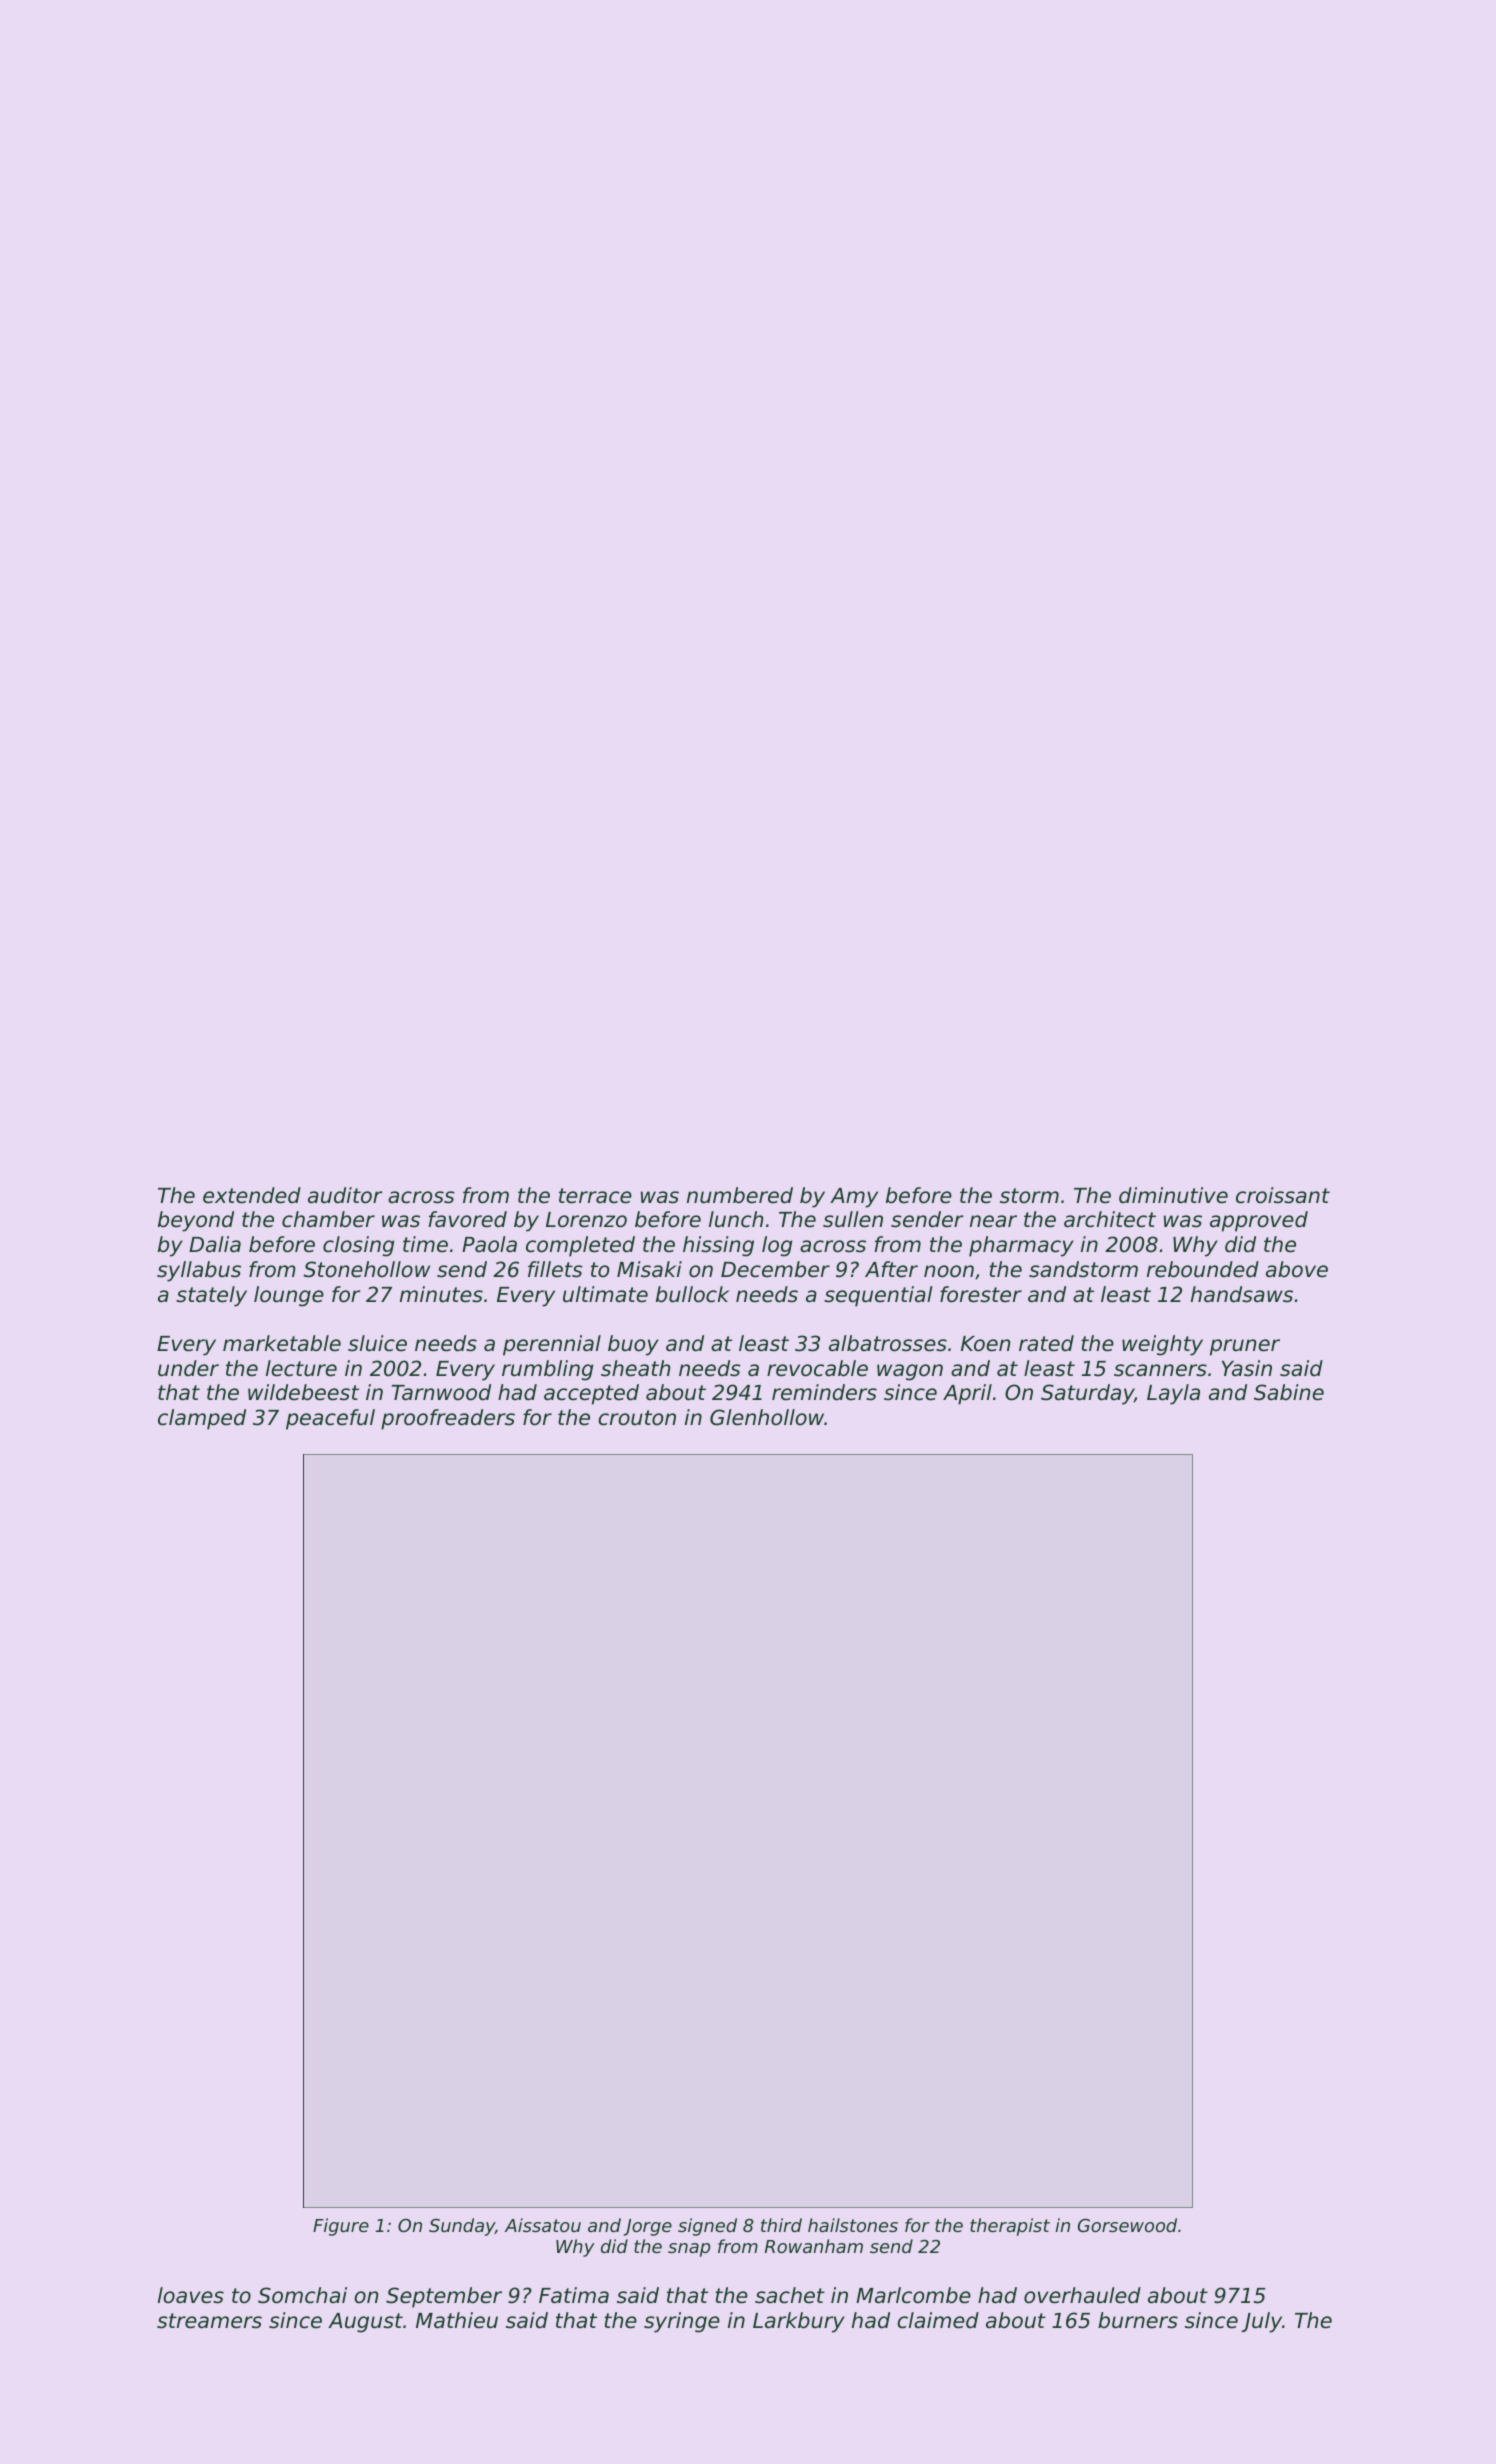  What do you see at coordinates (648, 2227) in the screenshot?
I see `Jorge` at bounding box center [648, 2227].
